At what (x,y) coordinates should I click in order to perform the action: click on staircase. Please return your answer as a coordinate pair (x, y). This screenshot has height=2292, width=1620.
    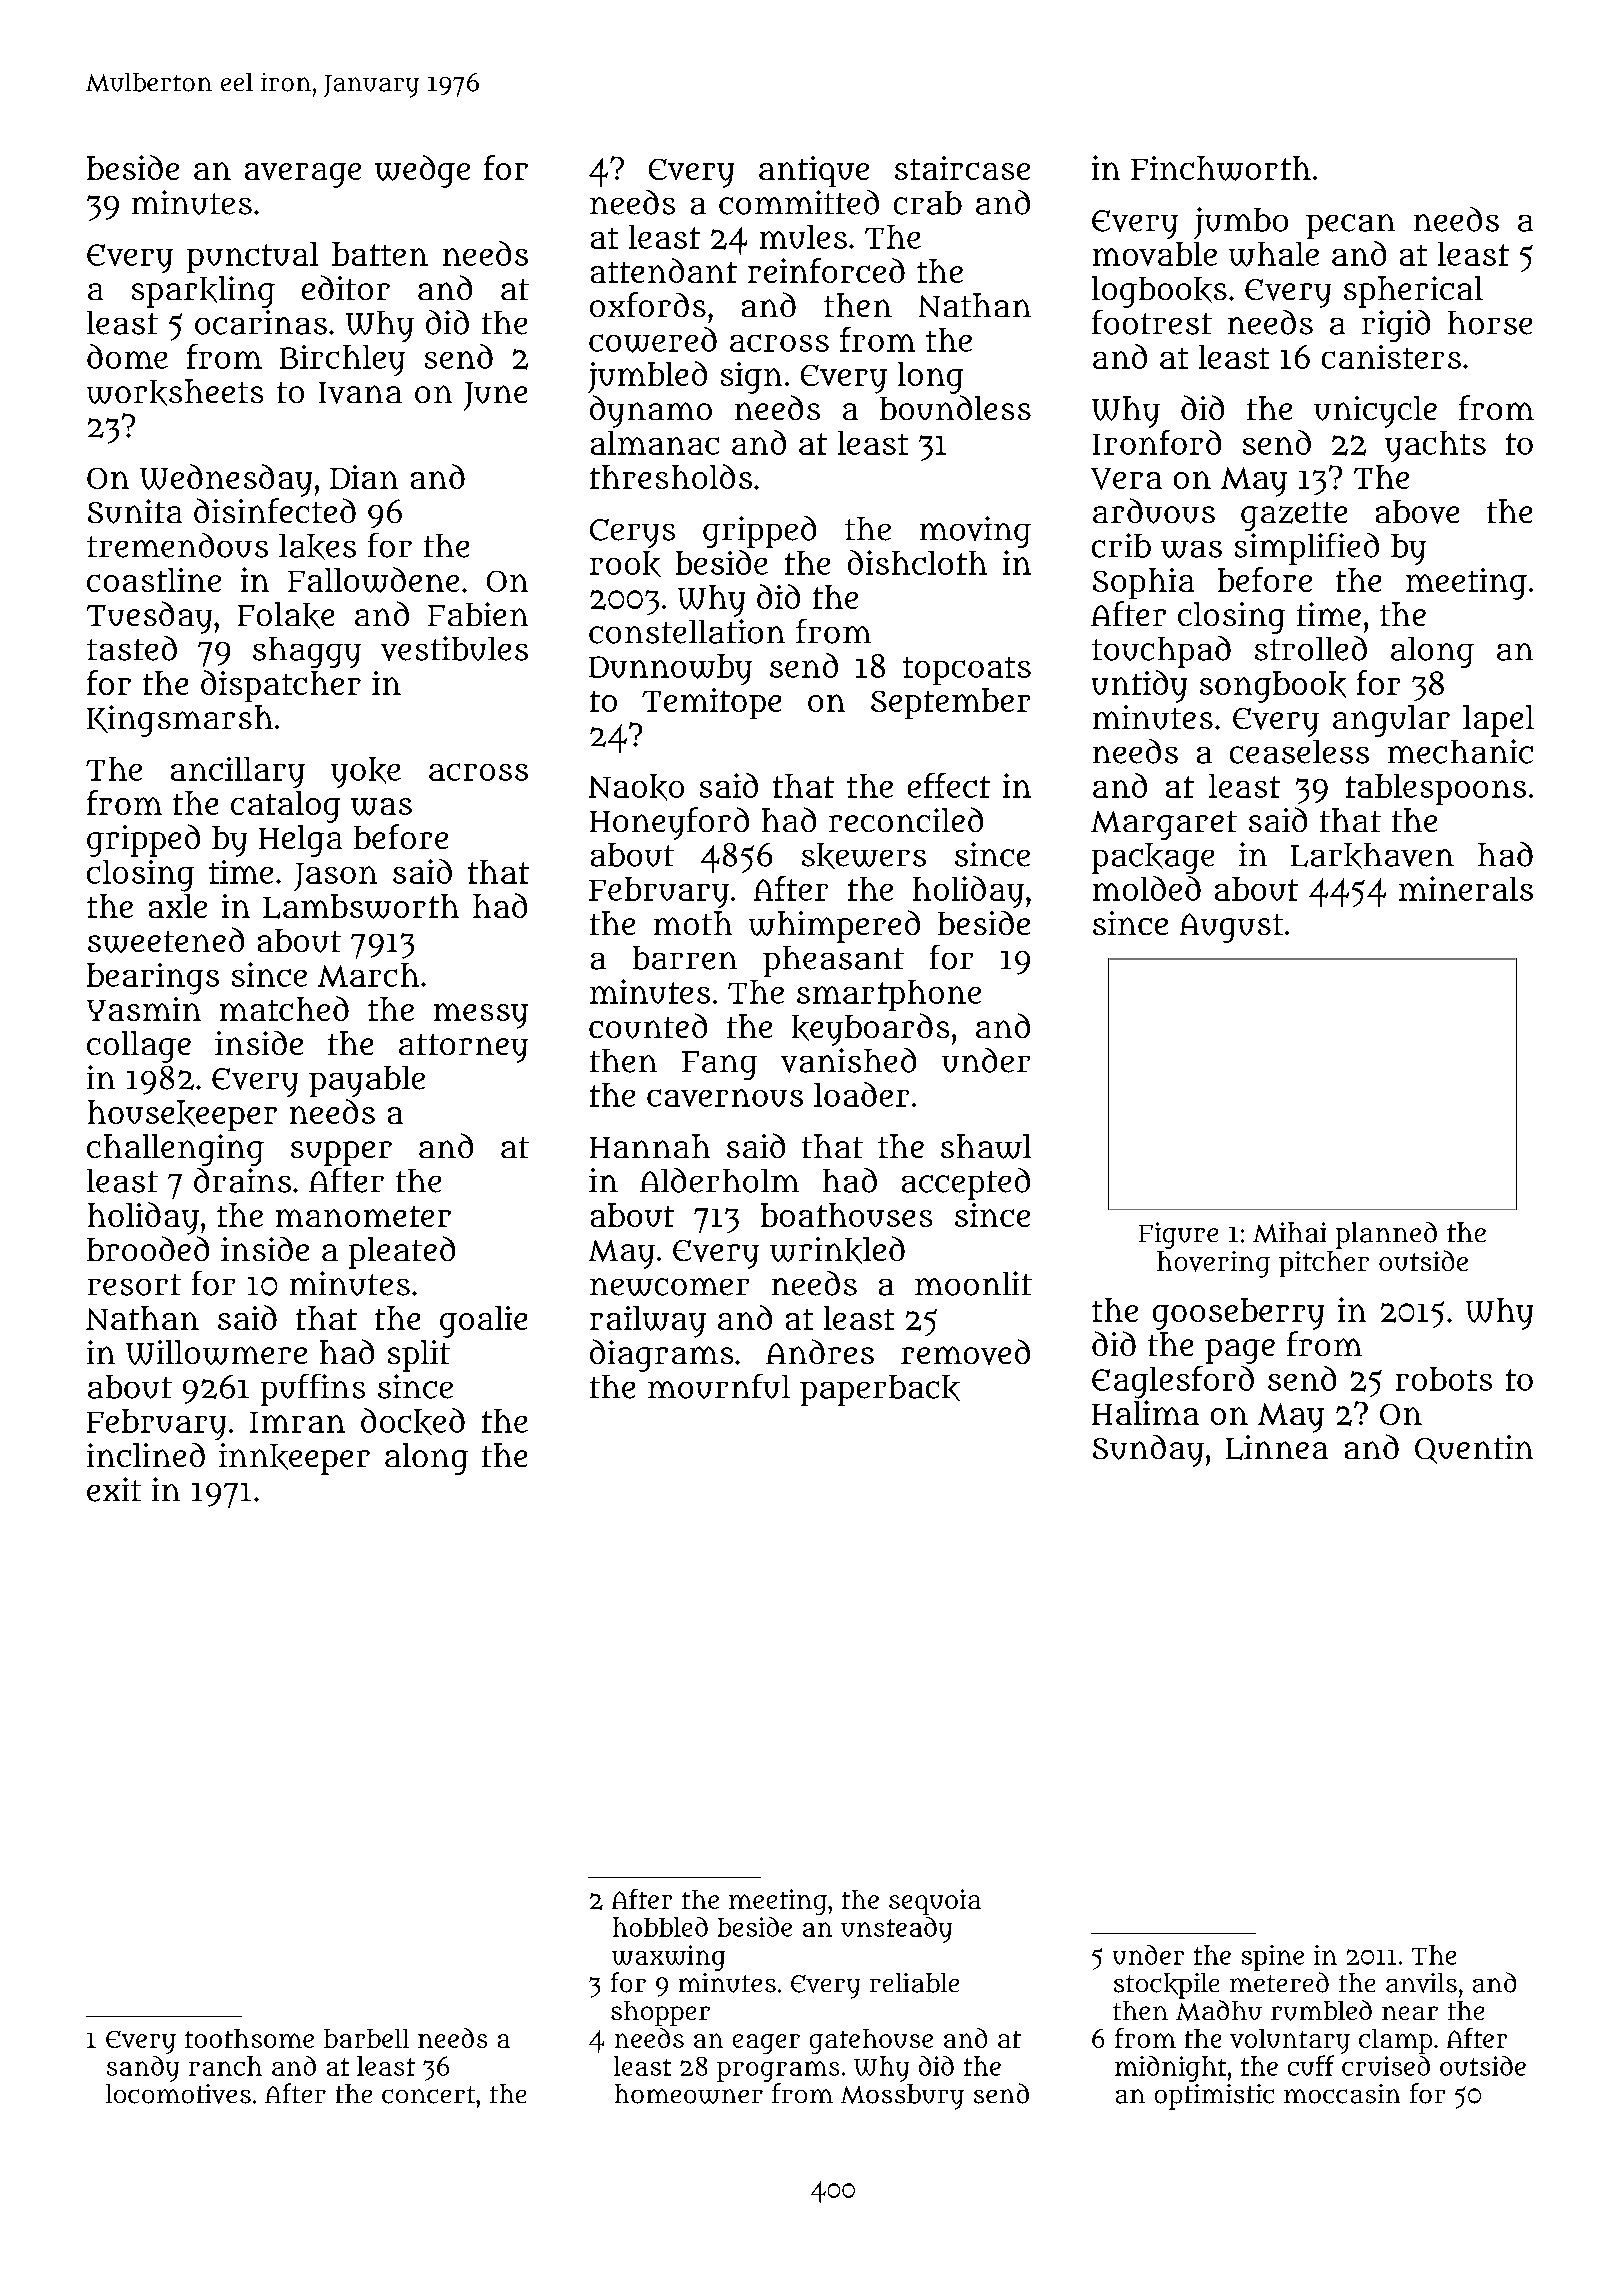
    Looking at the image, I should click on (962, 168).
